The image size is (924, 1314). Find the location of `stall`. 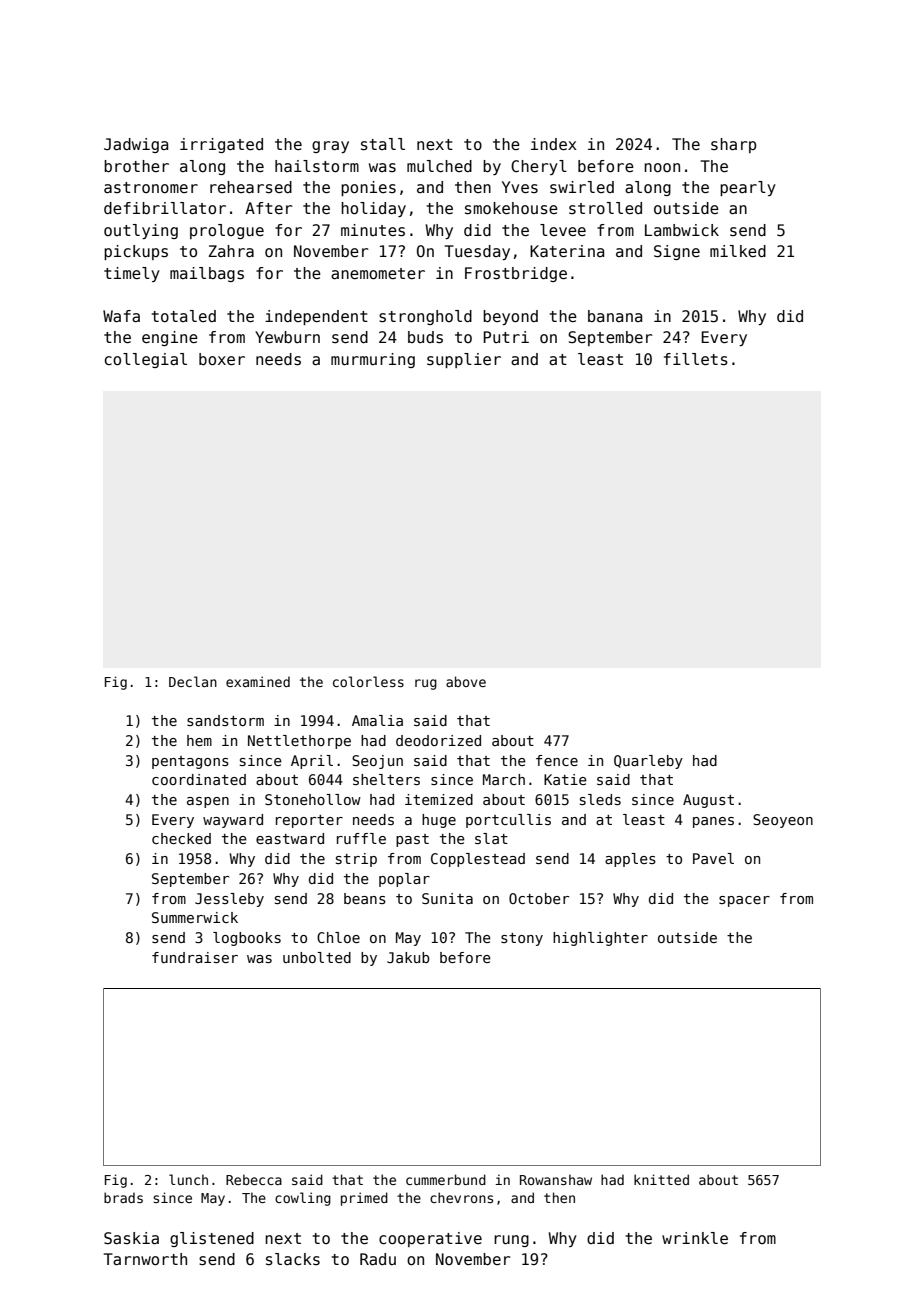

stall is located at coordinates (383, 144).
